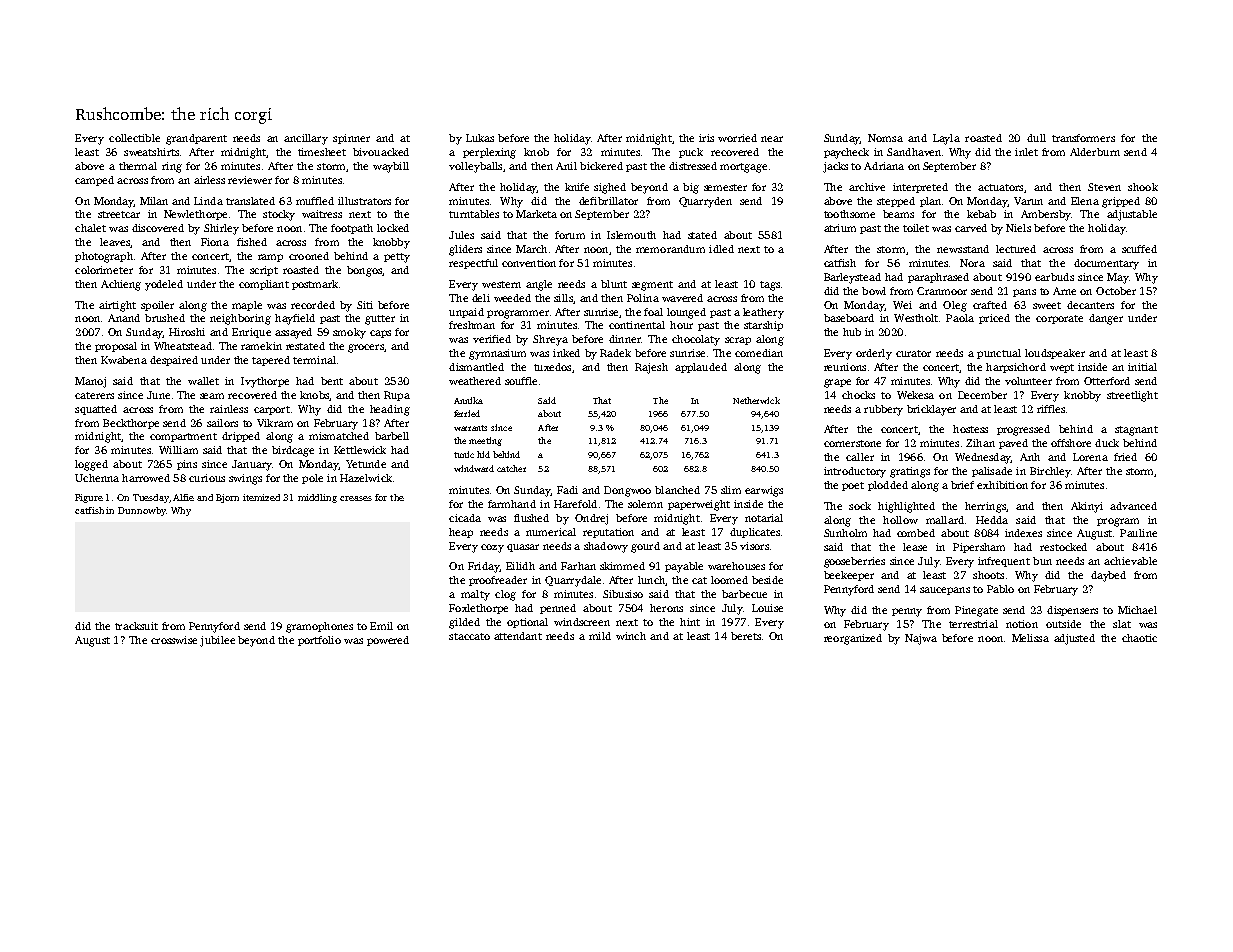  I want to click on chaotic, so click(1139, 638).
